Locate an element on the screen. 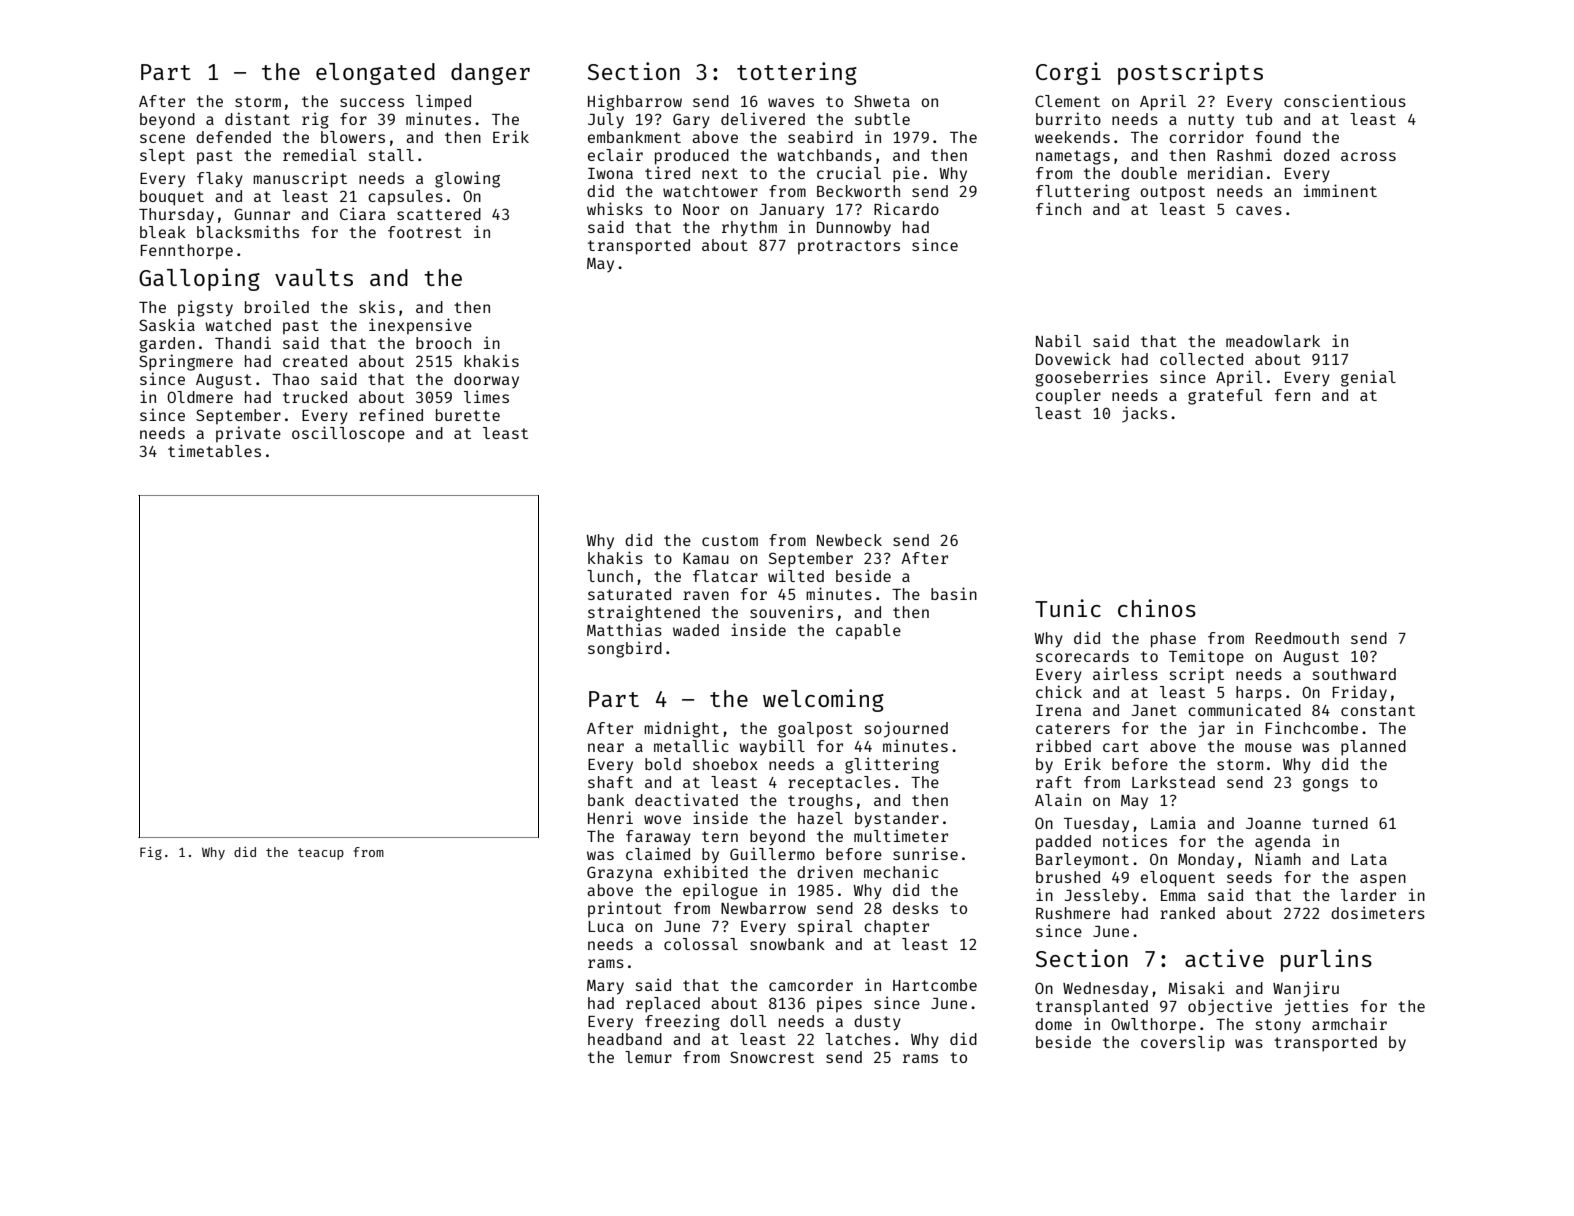 The width and height of the screenshot is (1574, 1216). danger is located at coordinates (490, 74).
